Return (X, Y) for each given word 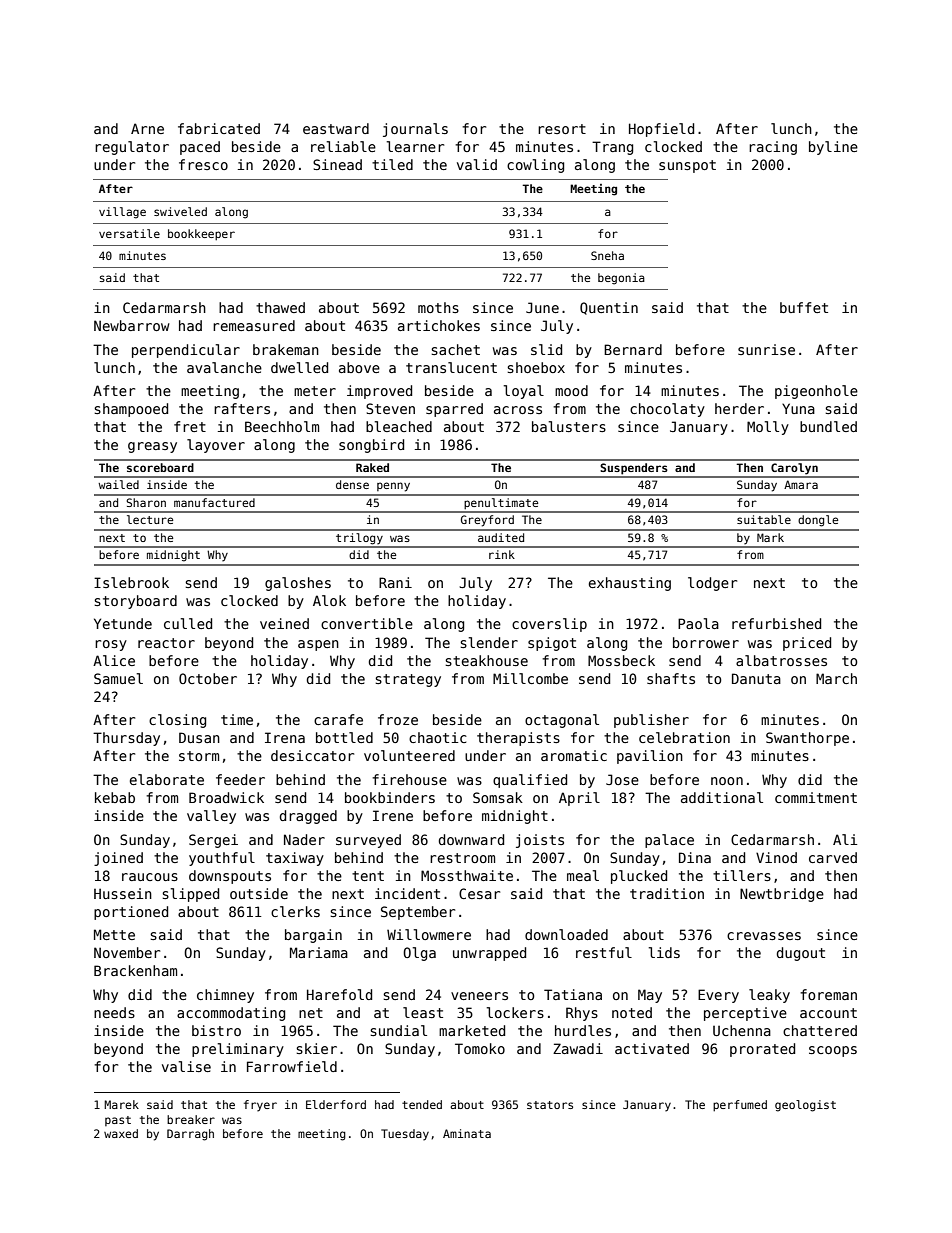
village (122, 213)
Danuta (756, 678)
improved (379, 392)
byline (833, 148)
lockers (515, 1012)
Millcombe (530, 678)
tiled (392, 164)
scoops (833, 1051)
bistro (216, 1030)
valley (211, 817)
